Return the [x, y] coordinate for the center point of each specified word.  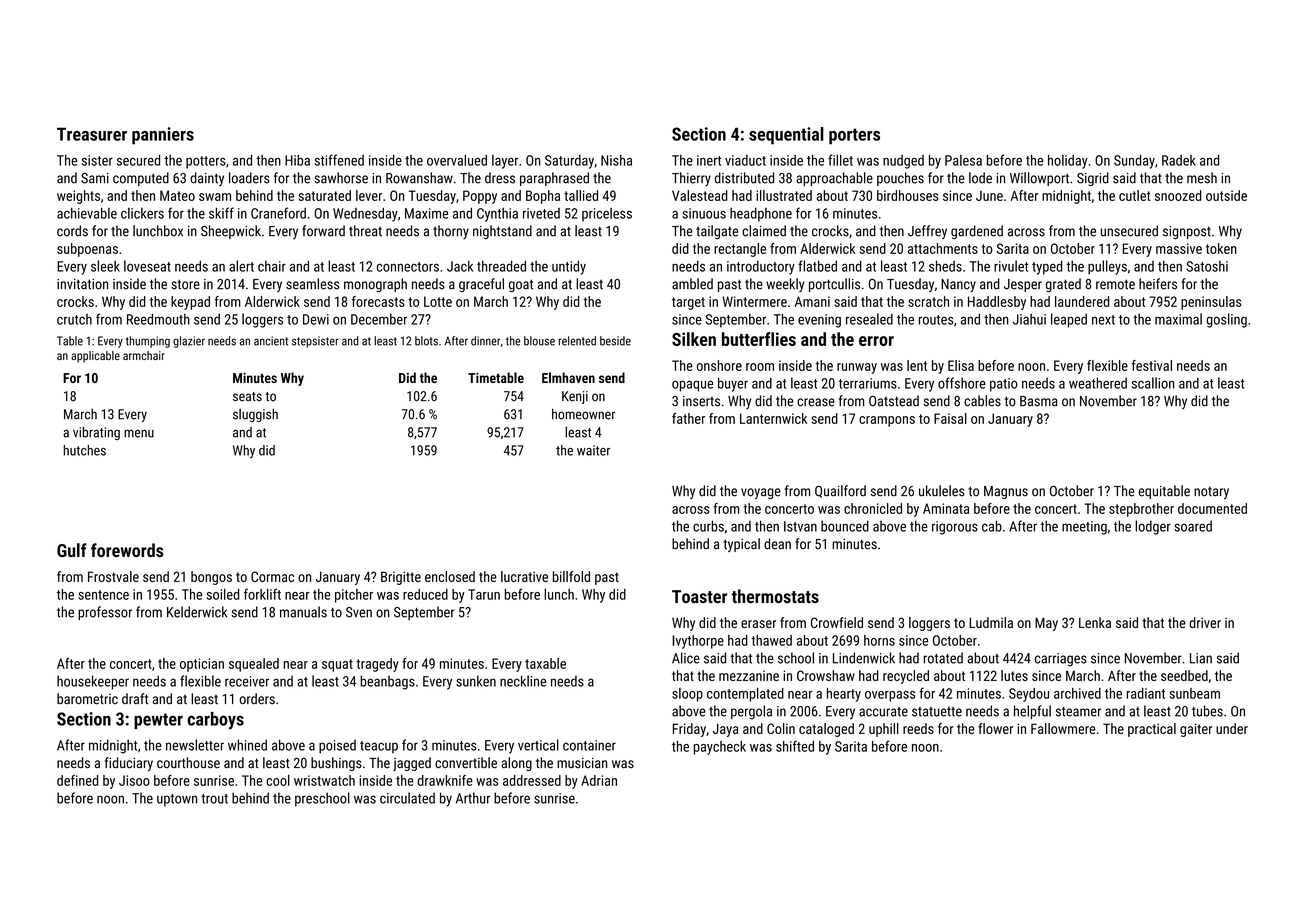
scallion [1153, 383]
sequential [786, 136]
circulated [407, 798]
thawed [771, 640]
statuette [937, 712]
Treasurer [92, 134]
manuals [303, 612]
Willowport [1039, 179]
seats [247, 397]
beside [615, 341]
